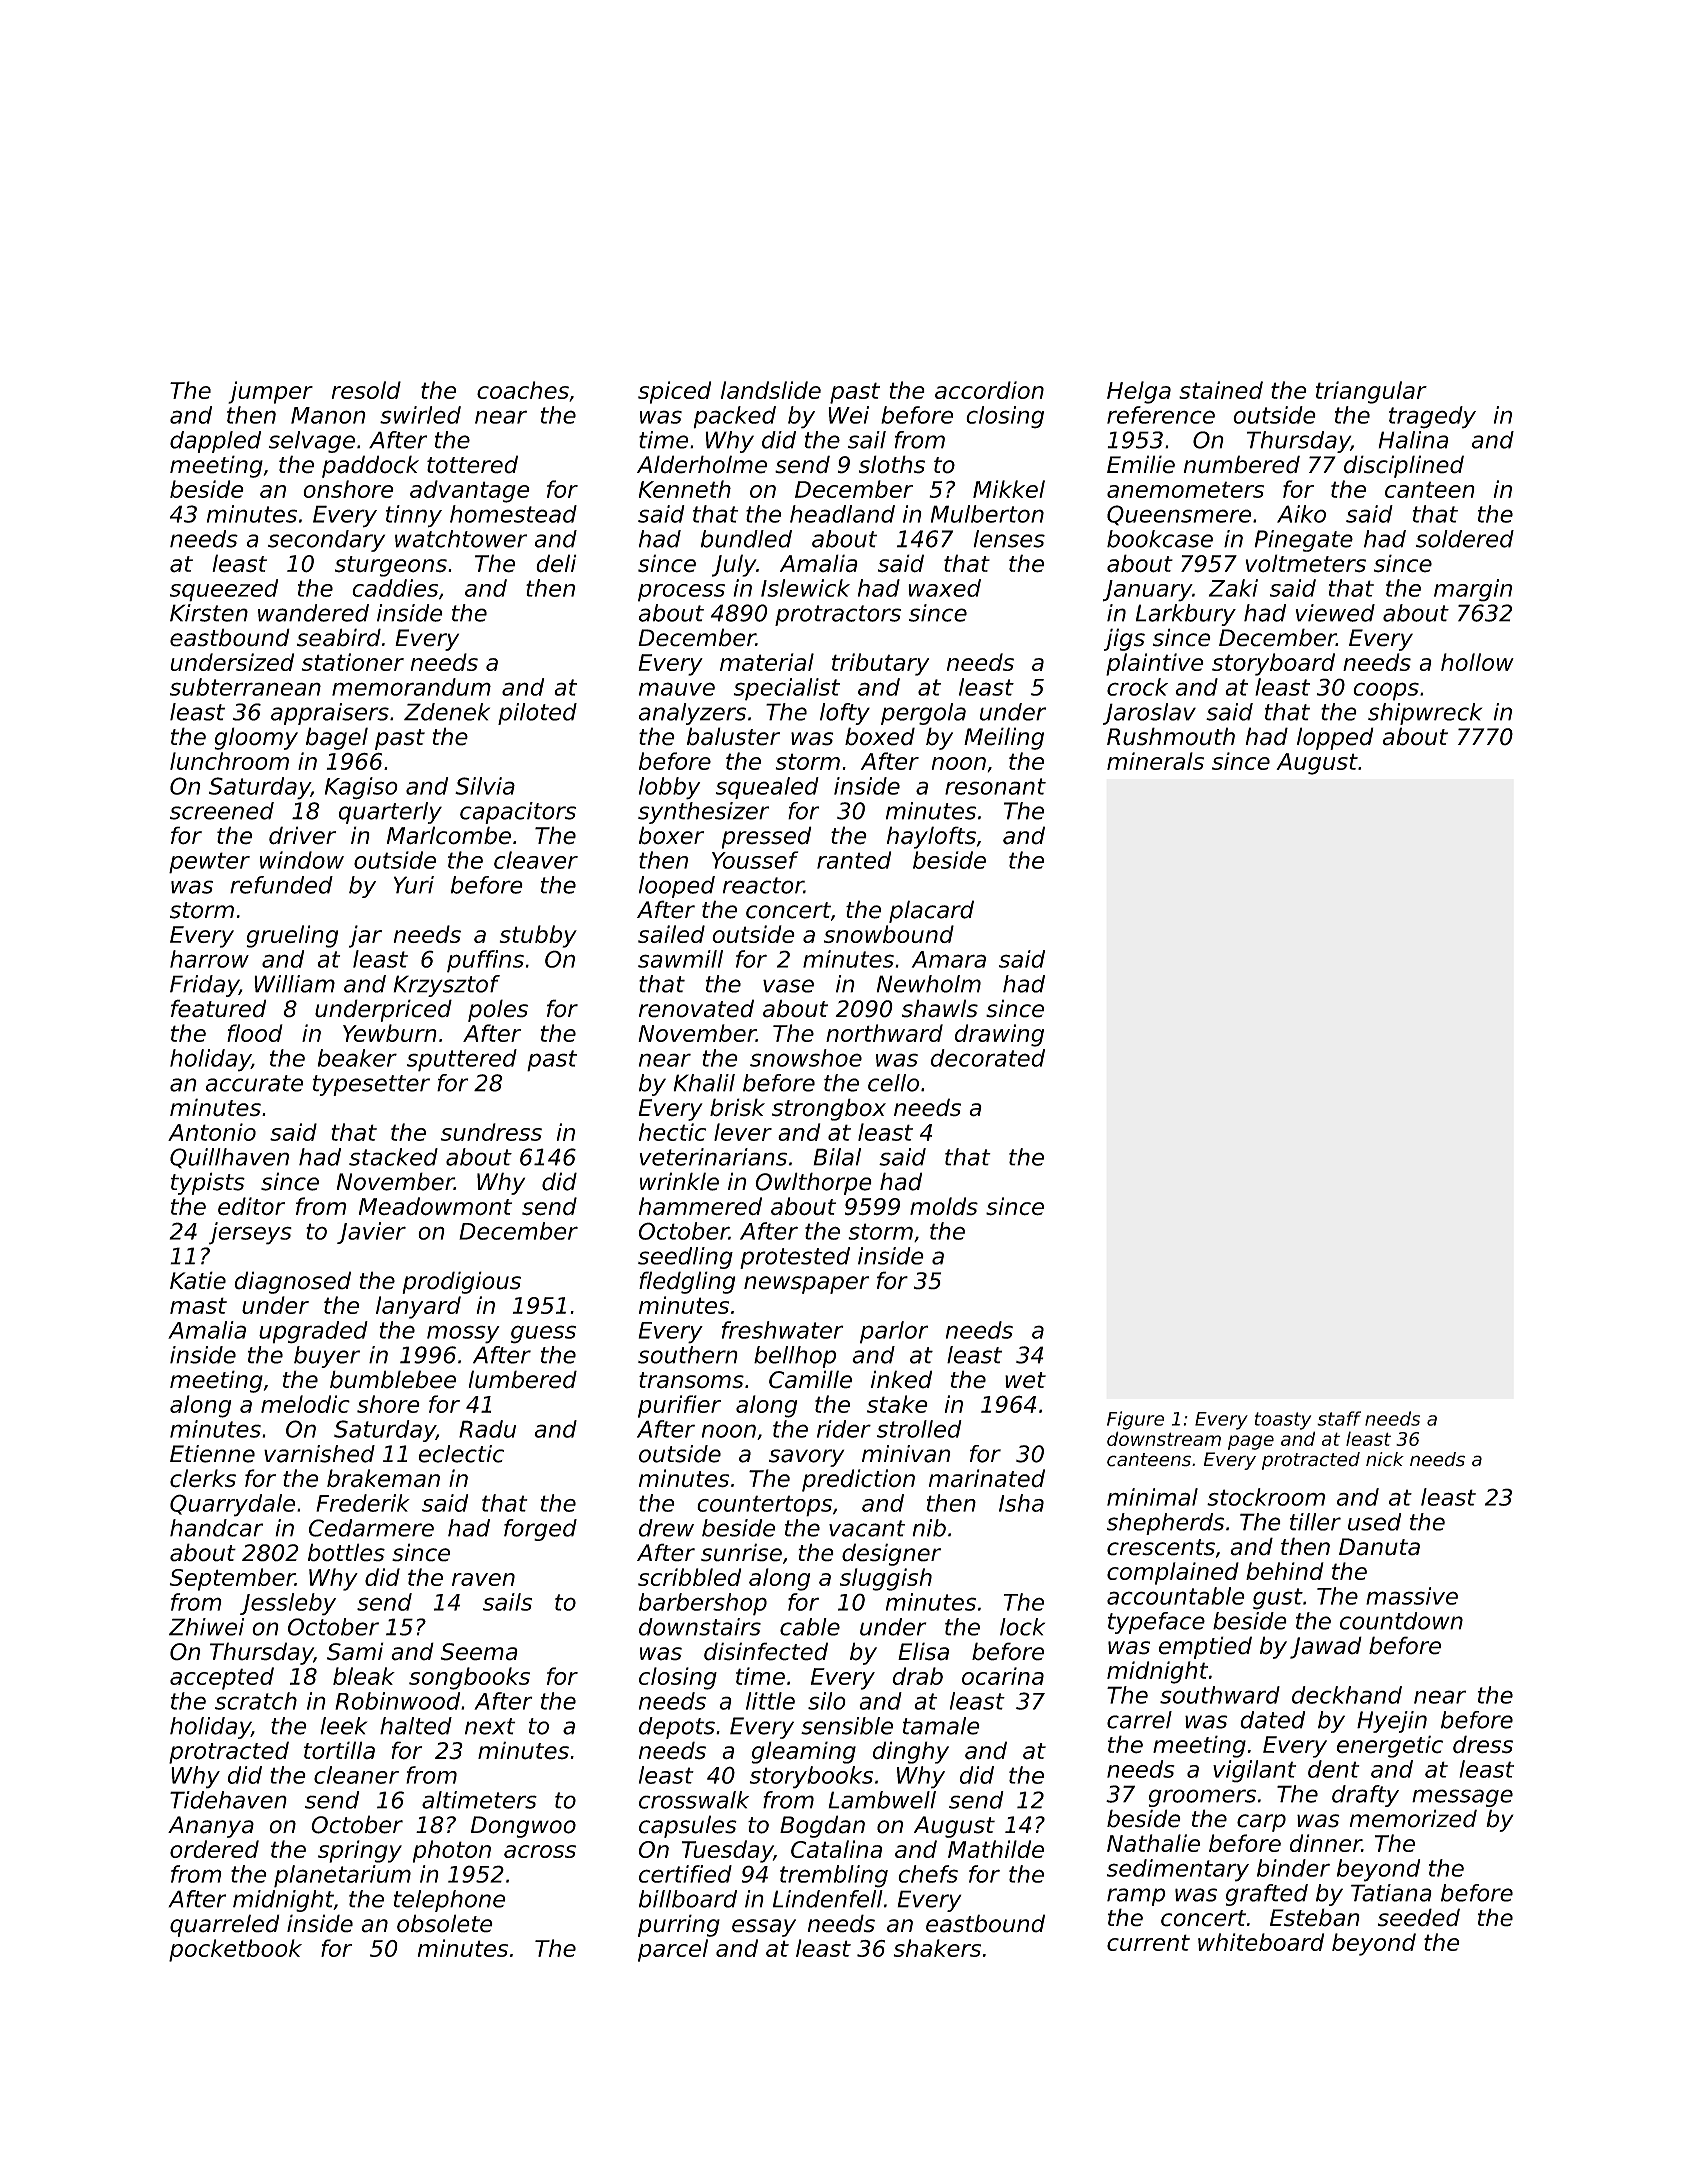 The width and height of the screenshot is (1683, 2178). Describe the element at coordinates (813, 1183) in the screenshot. I see `Owlthorpe` at that location.
